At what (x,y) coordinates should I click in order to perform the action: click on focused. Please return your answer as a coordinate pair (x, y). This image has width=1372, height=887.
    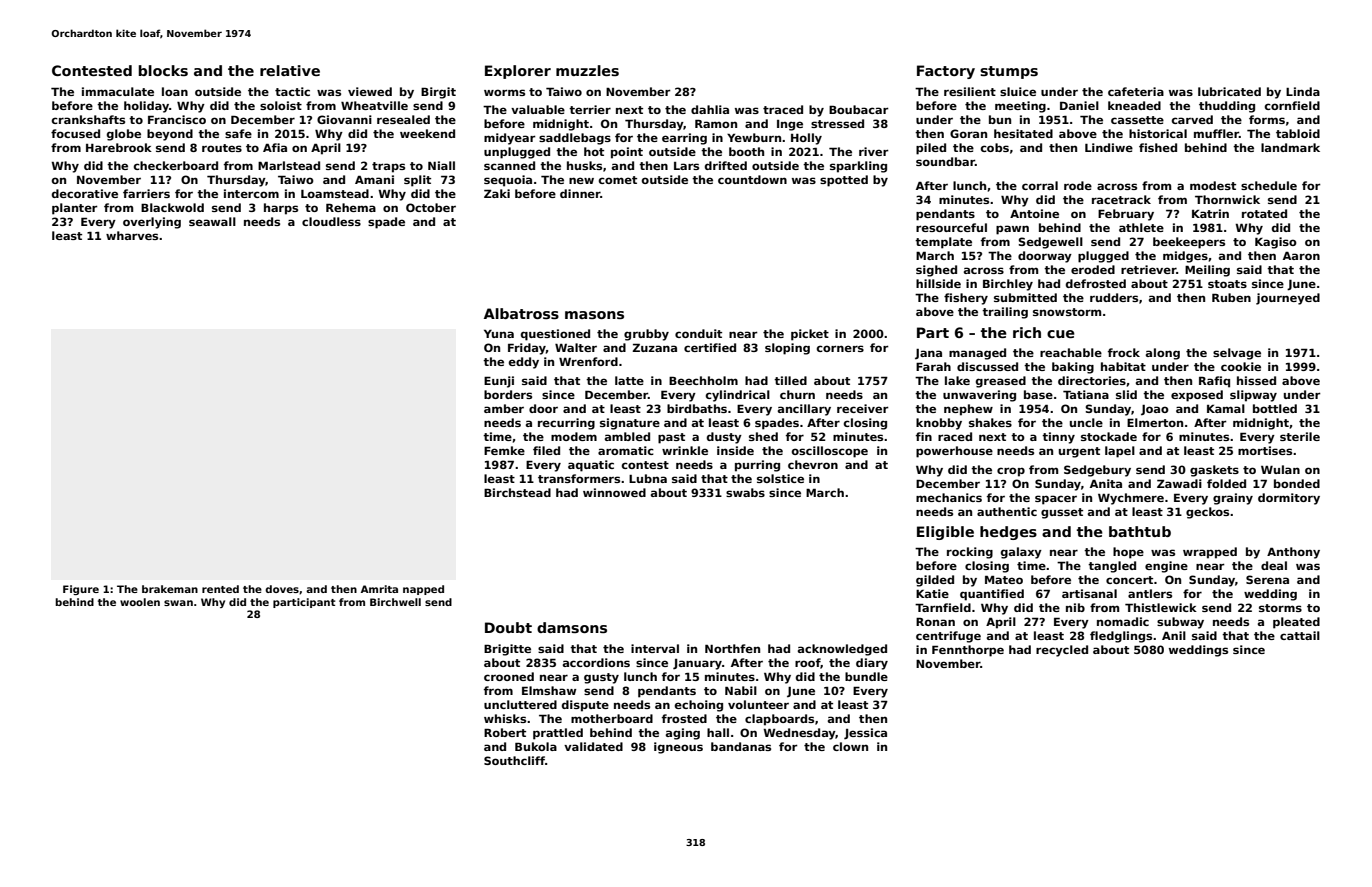
    Looking at the image, I should click on (75, 133).
